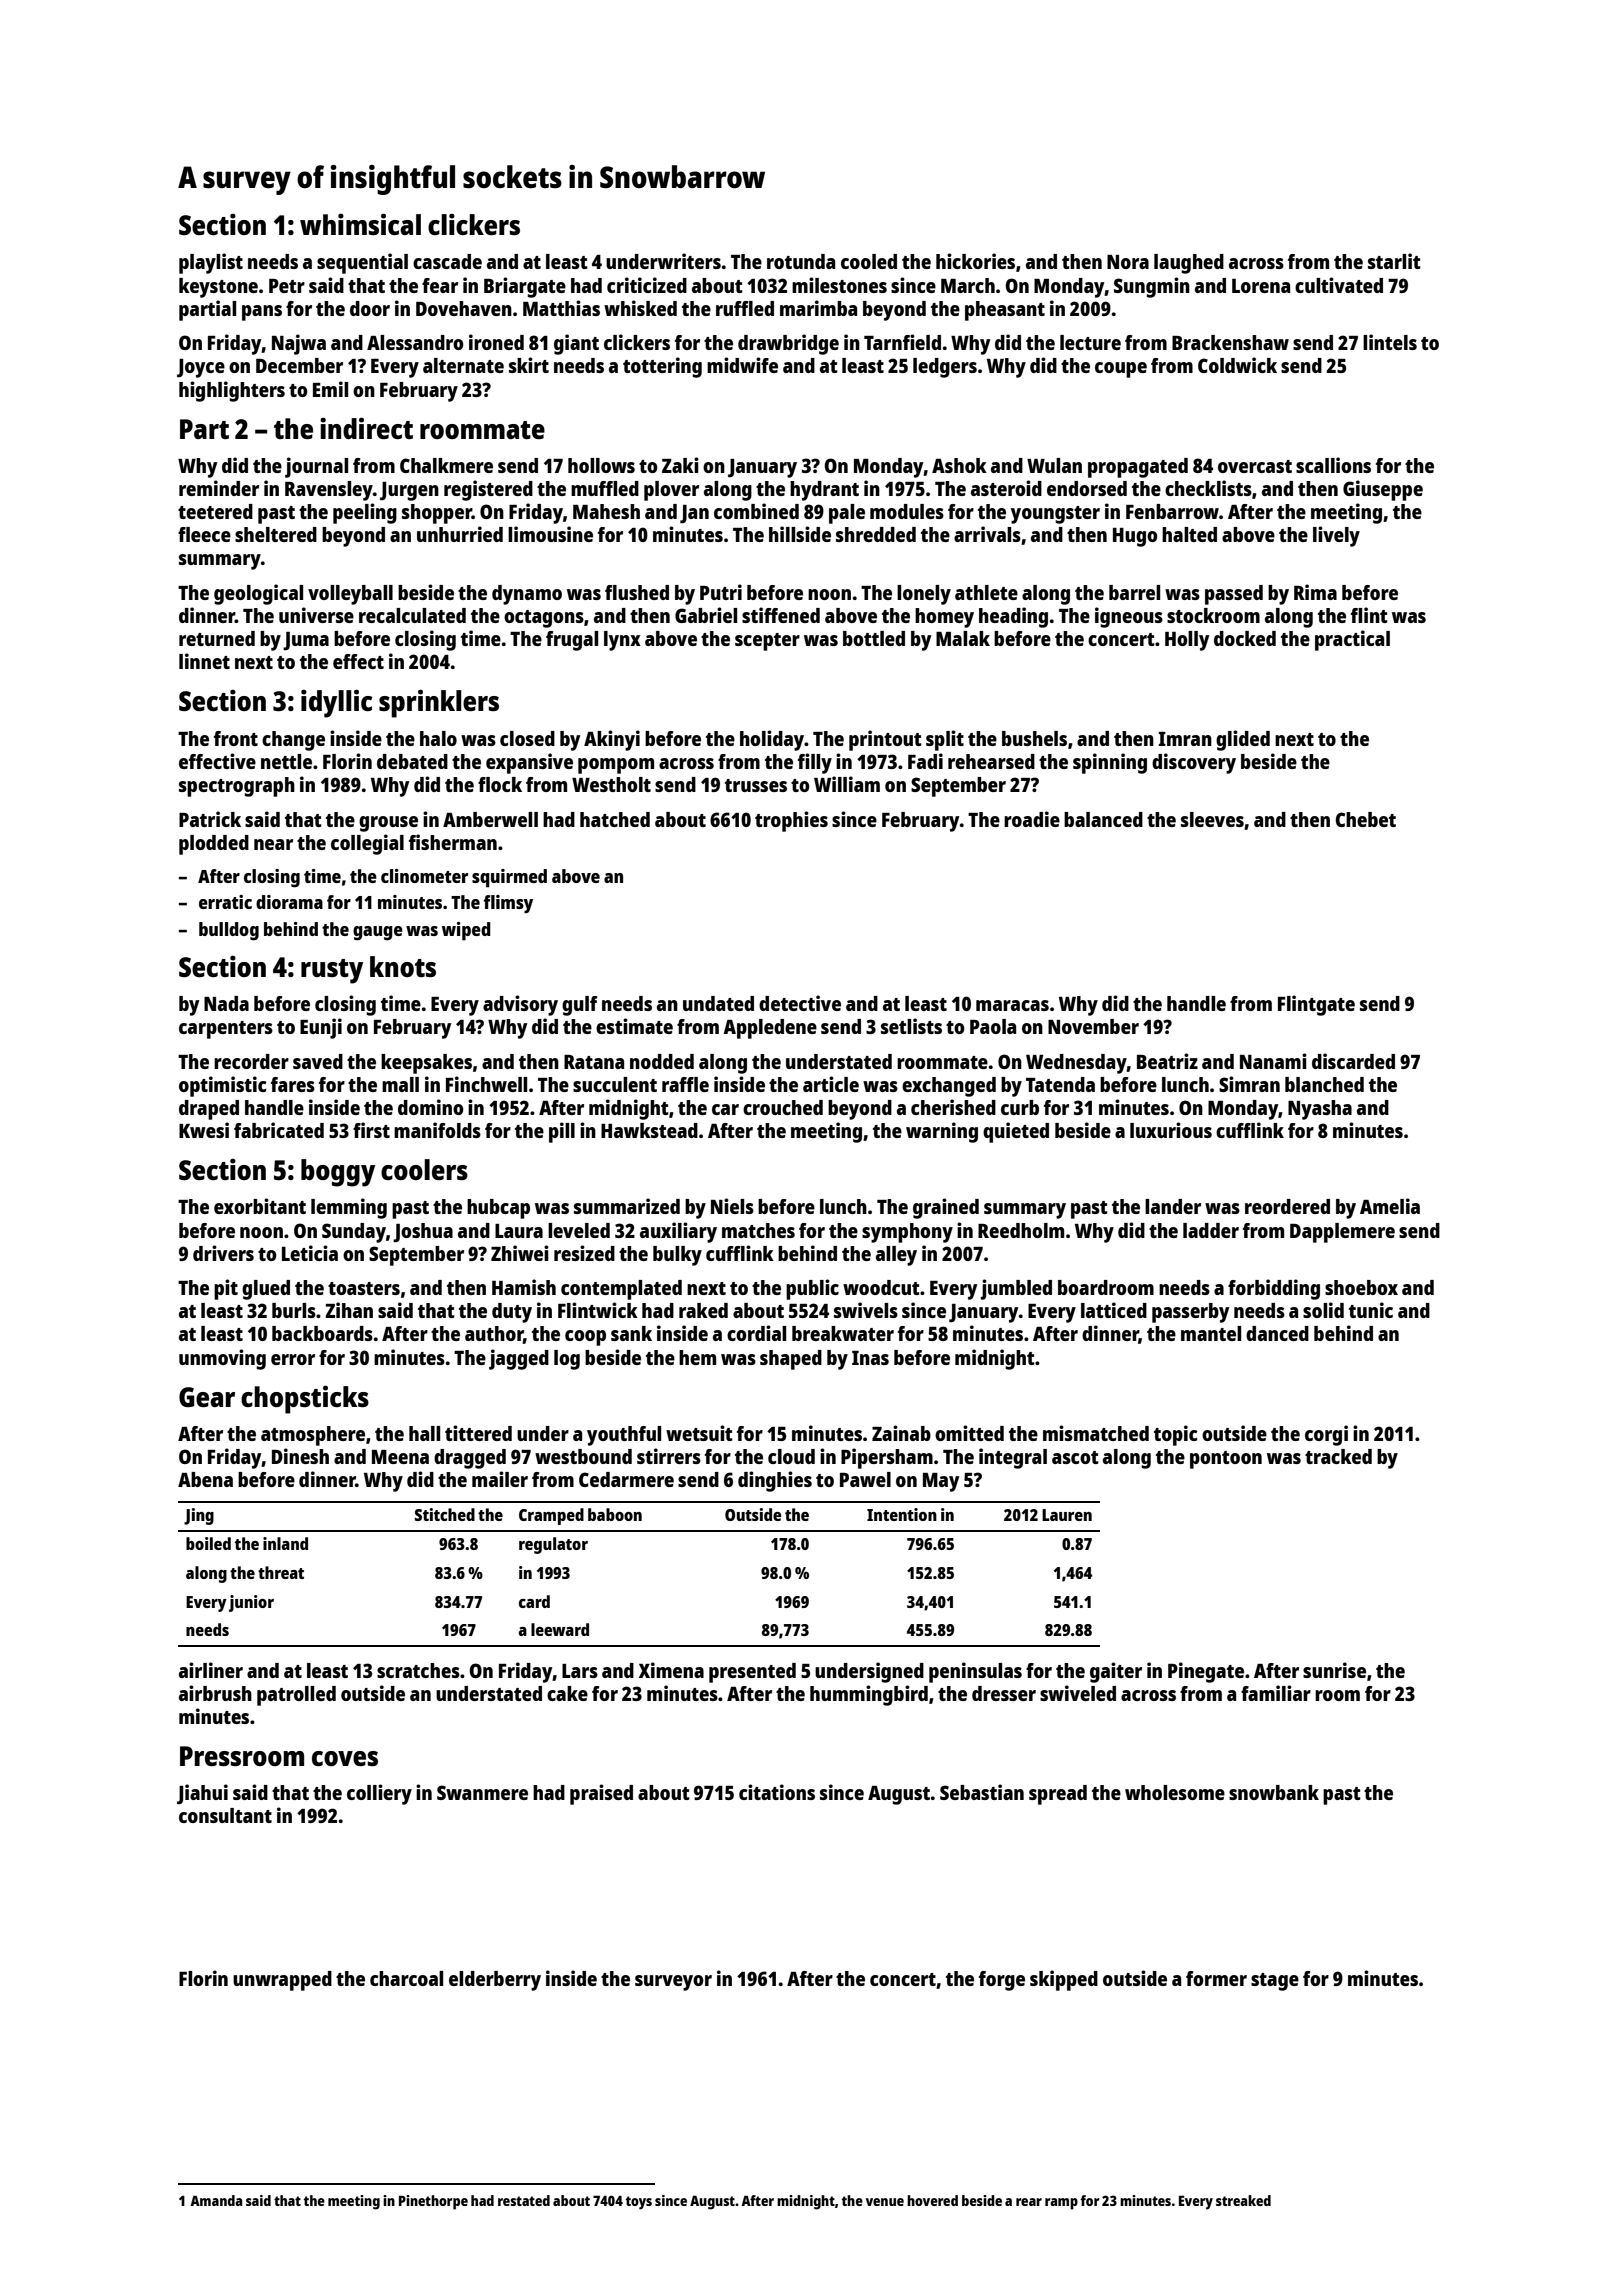  Describe the element at coordinates (885, 2202) in the screenshot. I see `venue` at that location.
